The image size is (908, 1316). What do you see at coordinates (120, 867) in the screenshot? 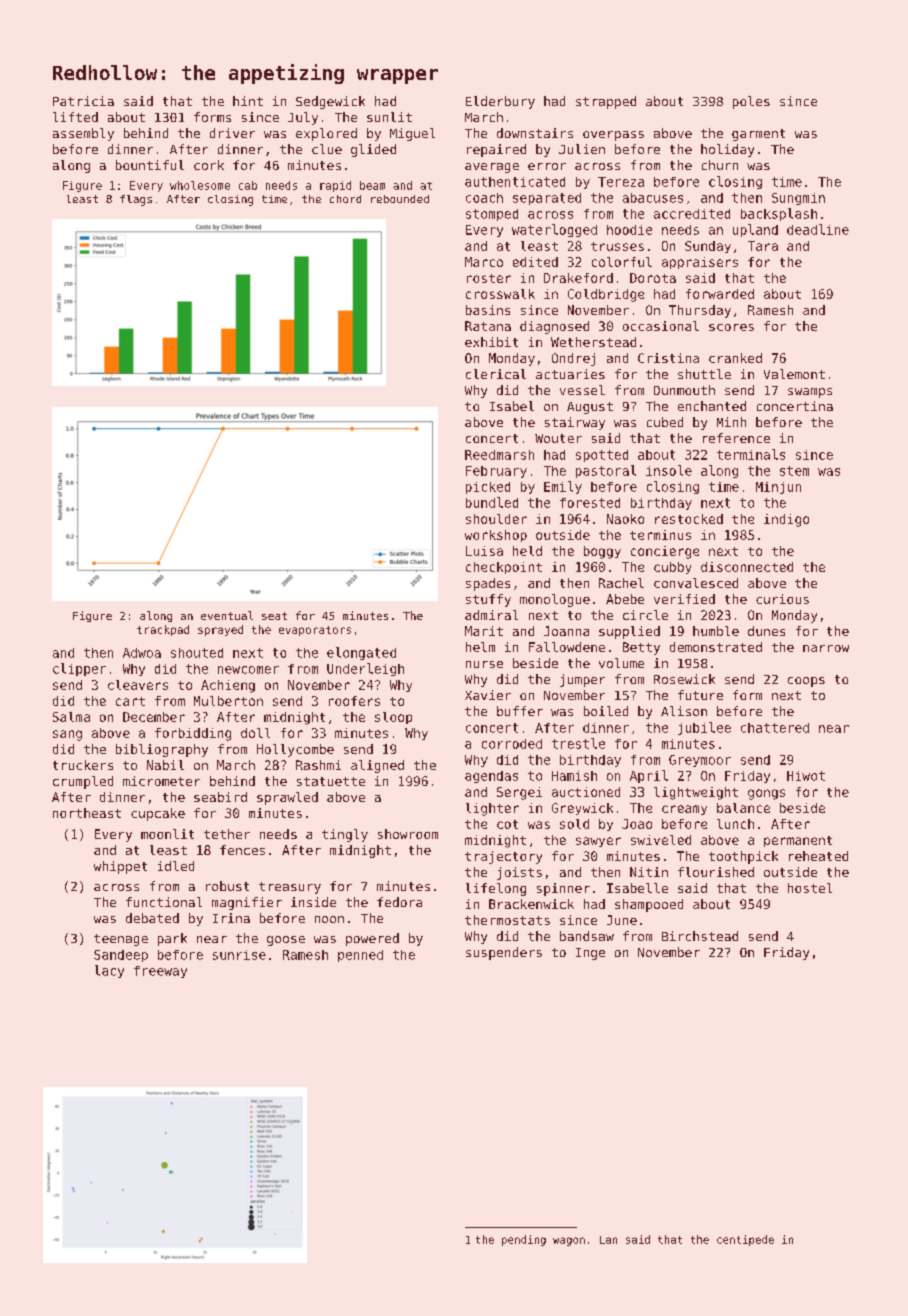
I see `whippet` at bounding box center [120, 867].
